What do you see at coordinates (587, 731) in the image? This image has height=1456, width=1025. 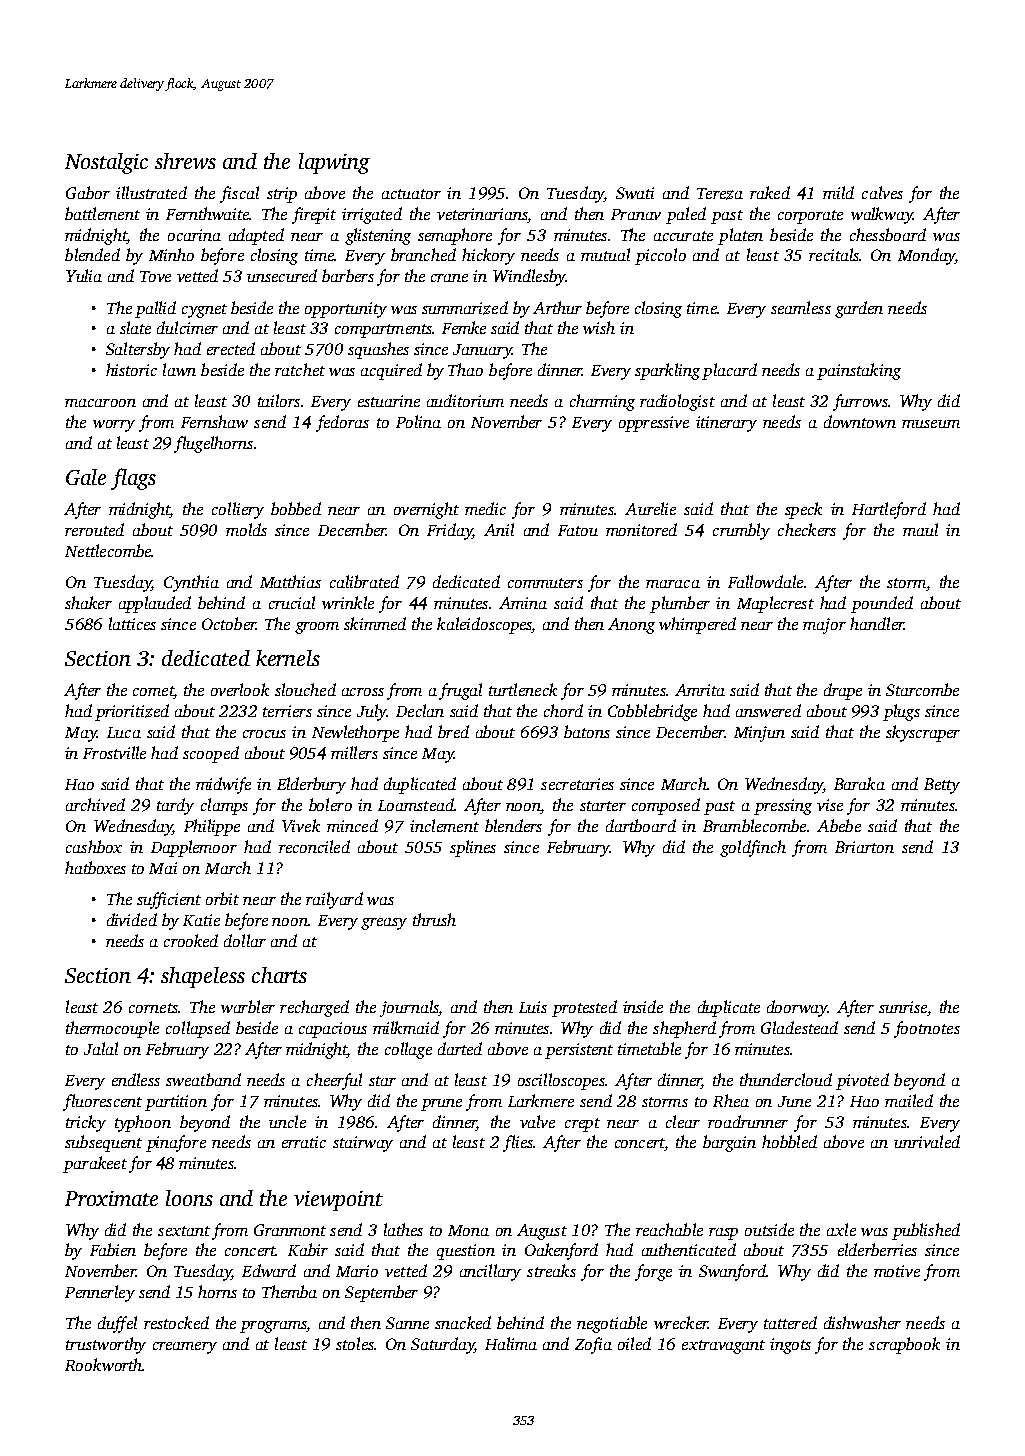 I see `batons` at bounding box center [587, 731].
